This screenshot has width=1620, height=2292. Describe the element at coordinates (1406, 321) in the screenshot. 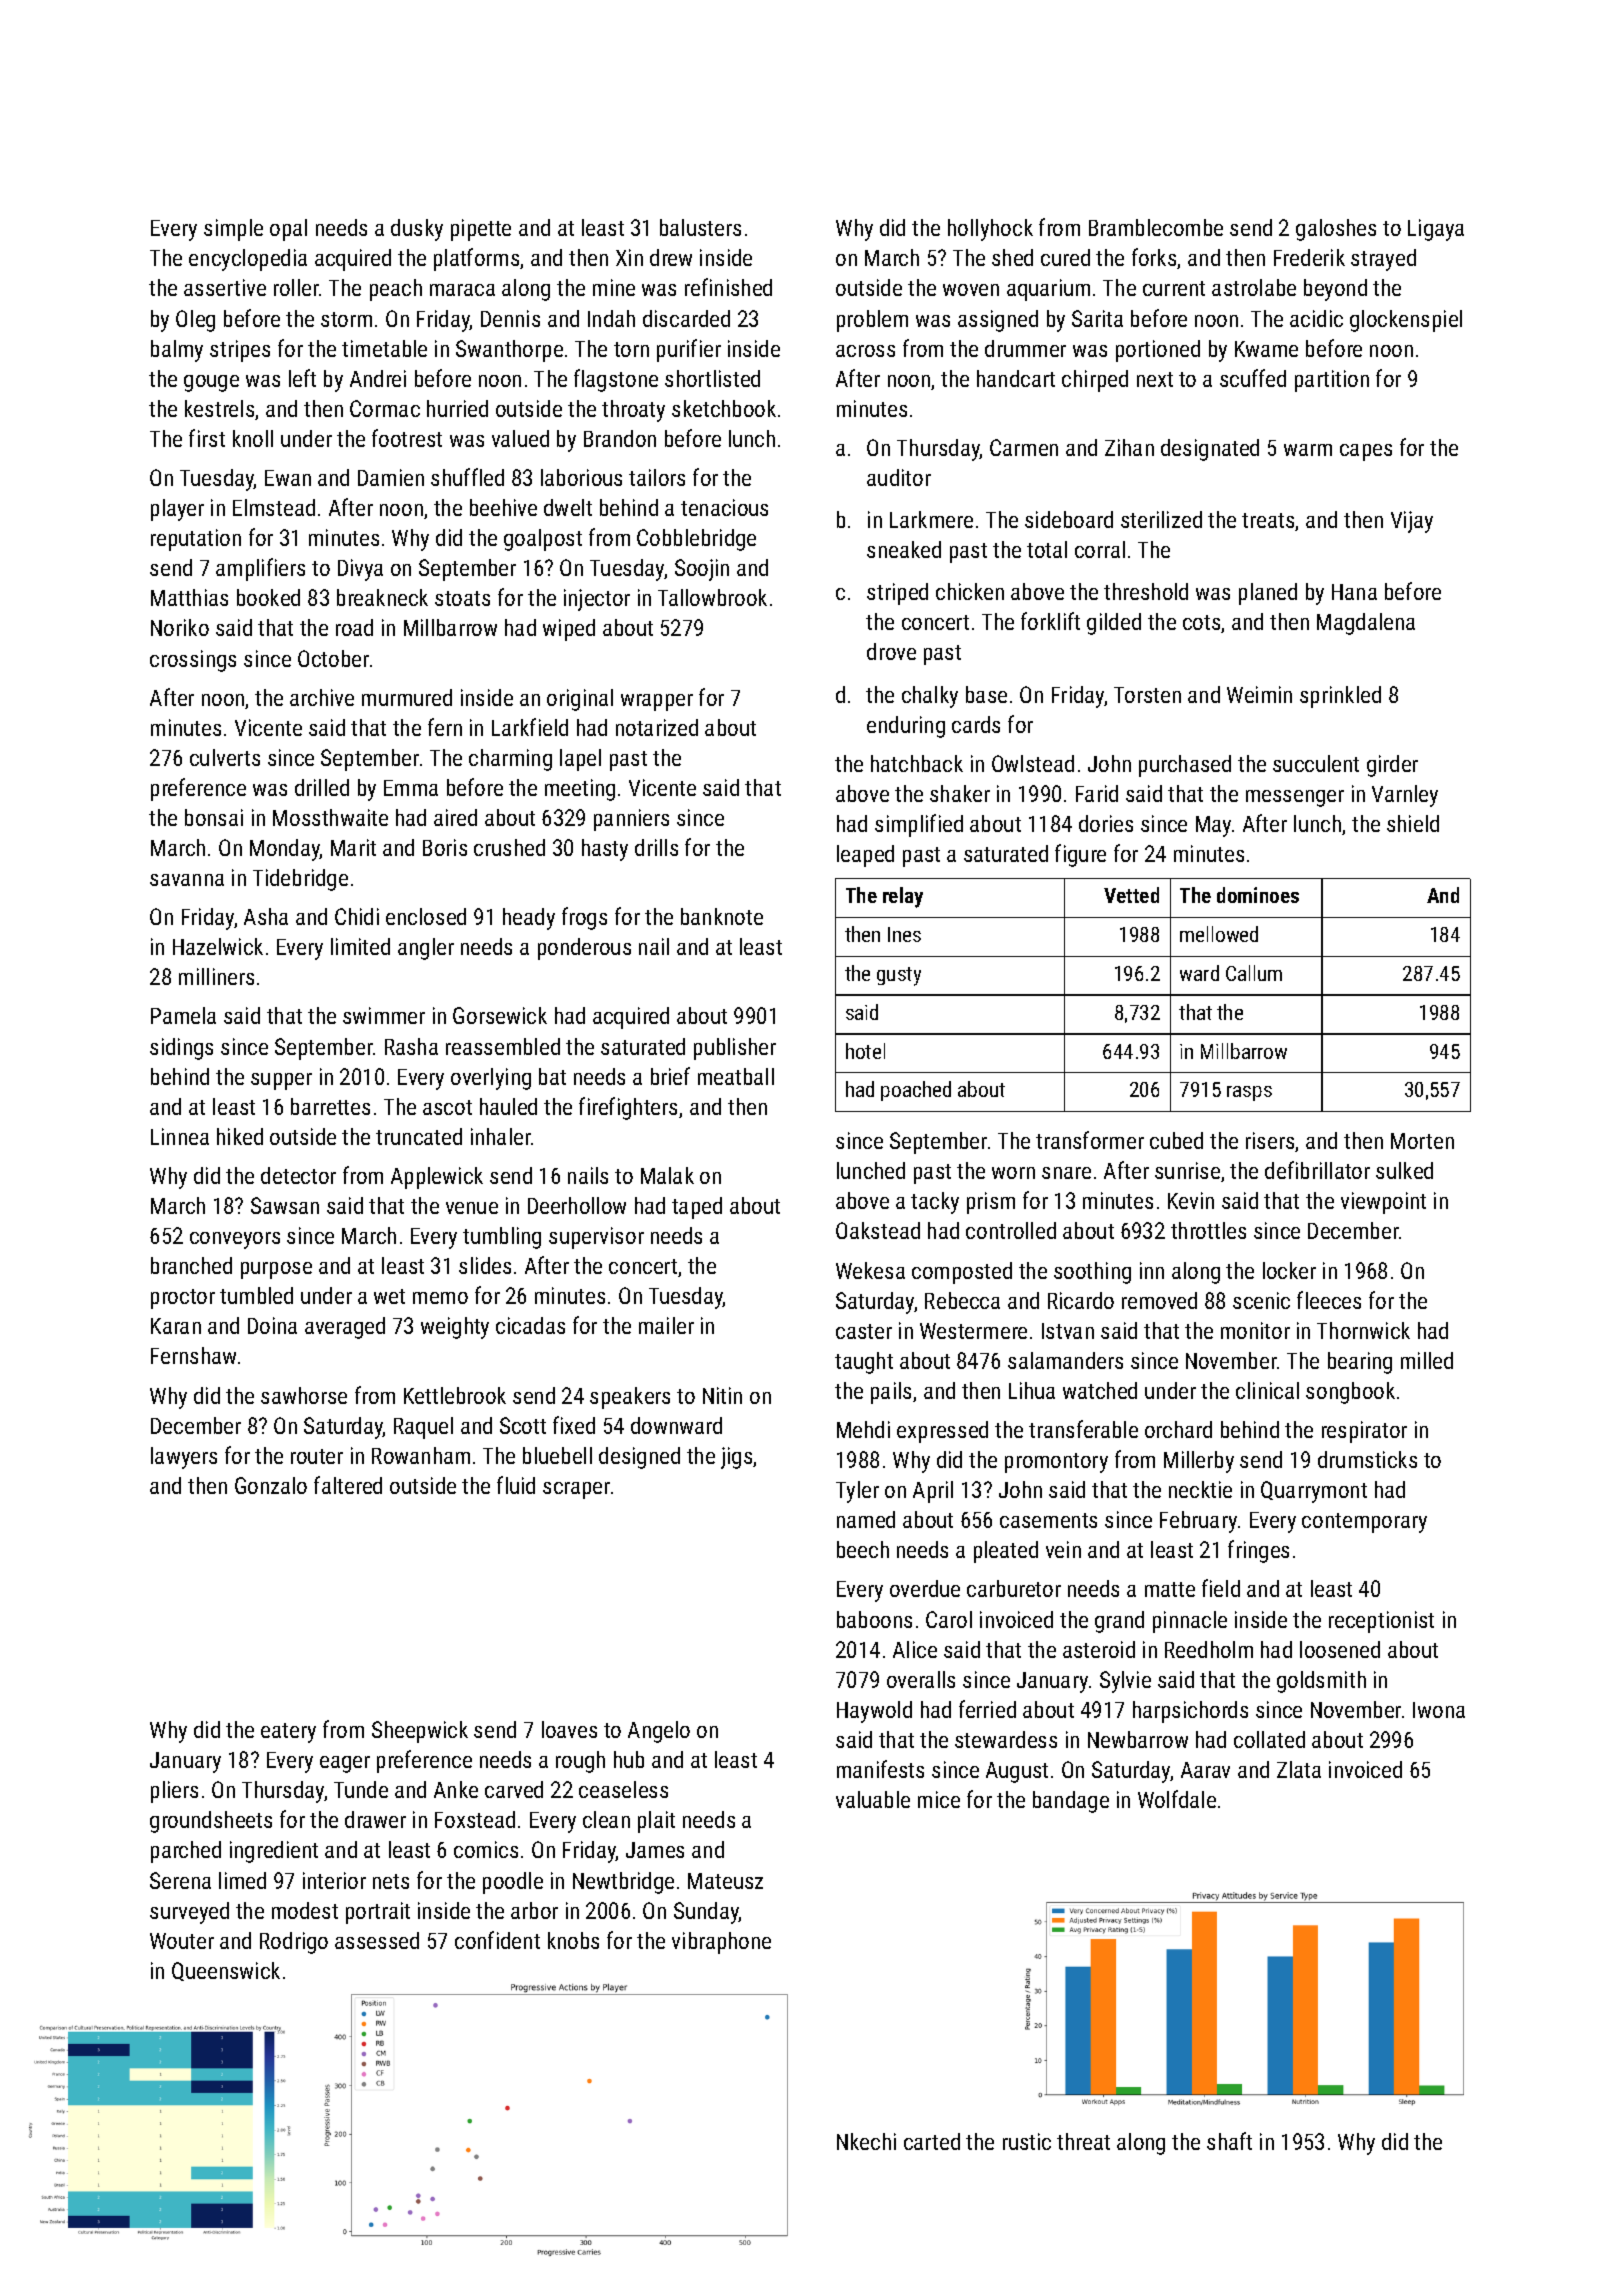

I see `glockenspiel` at that location.
